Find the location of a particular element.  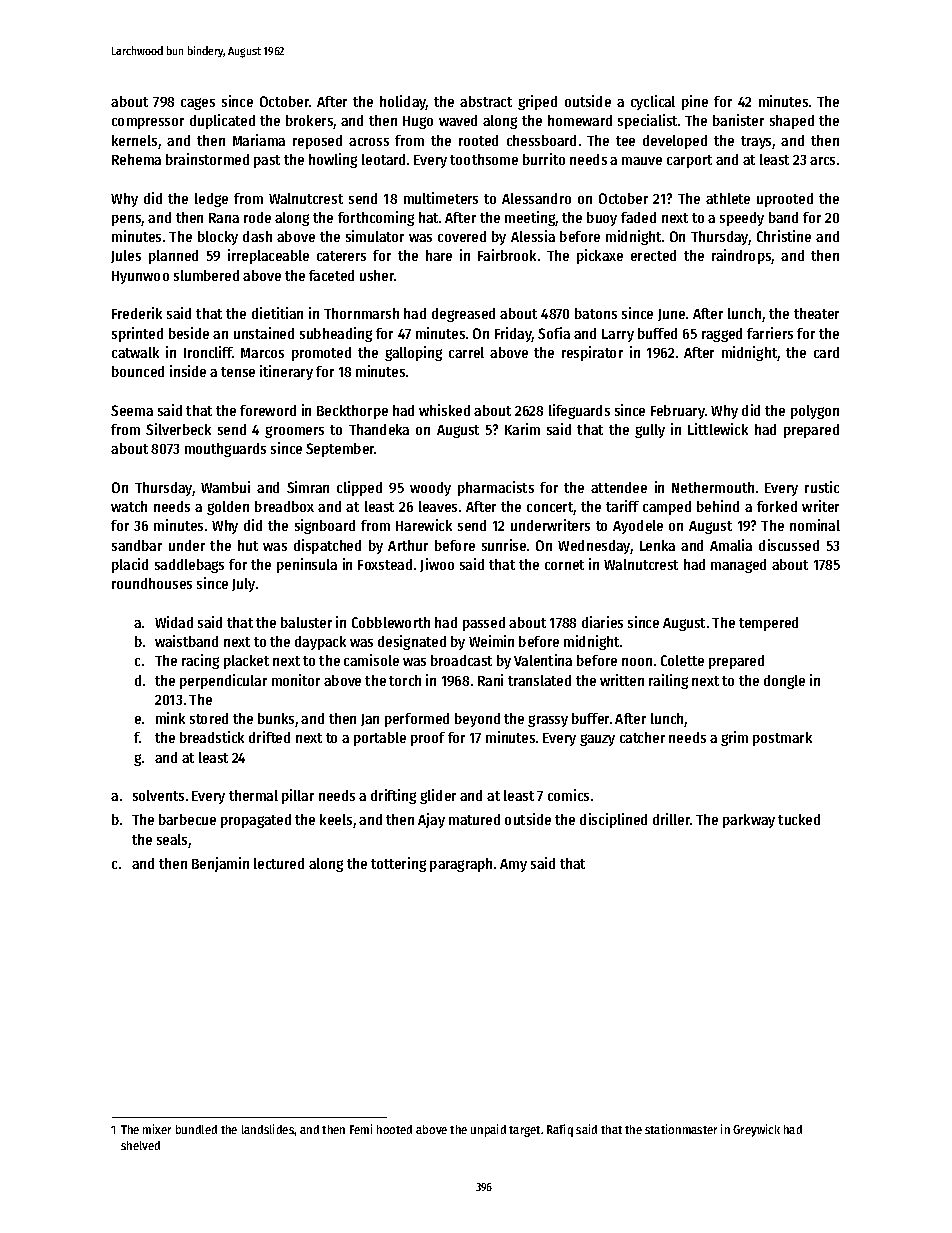

Amalia is located at coordinates (731, 545).
